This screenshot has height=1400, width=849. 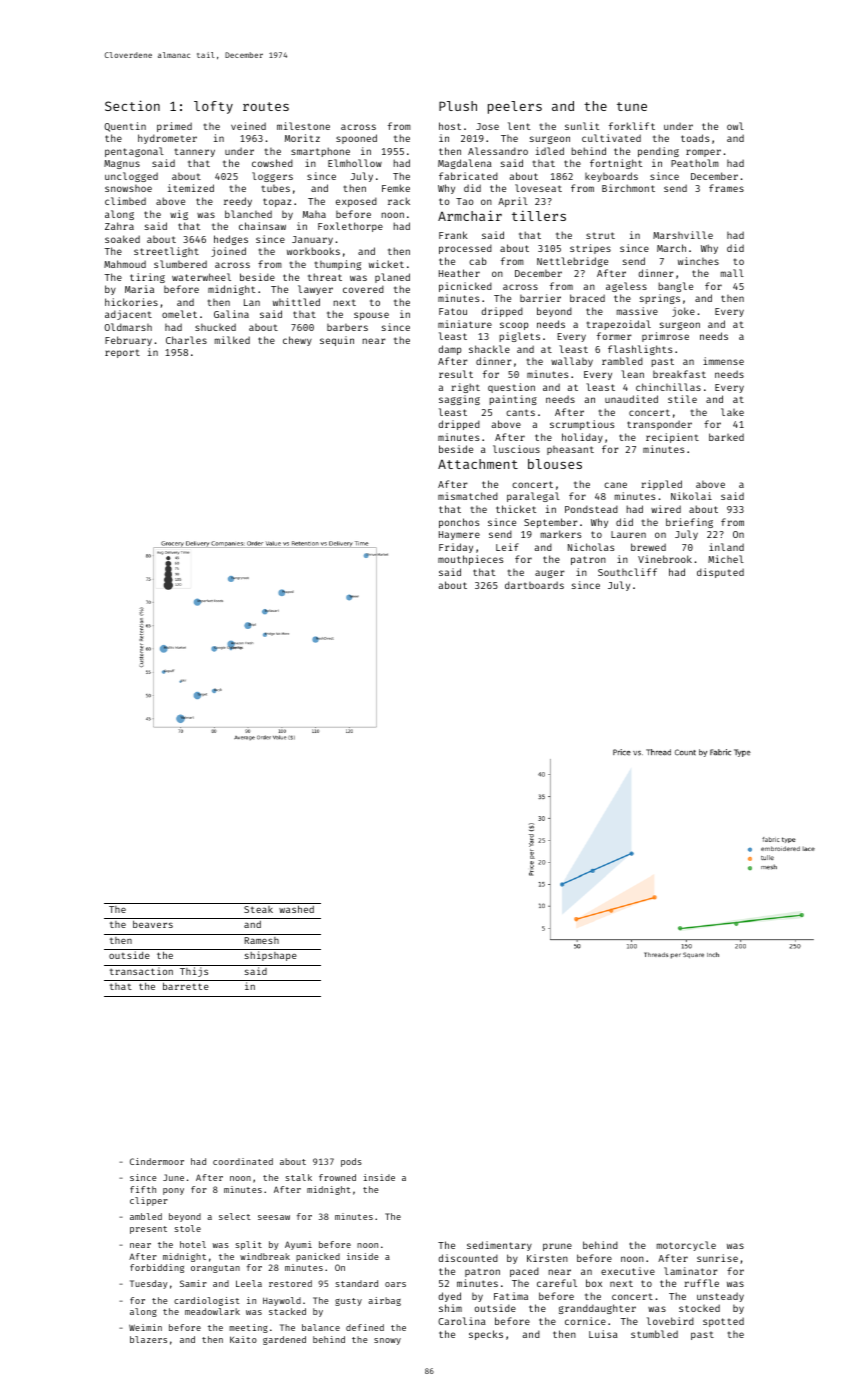 What do you see at coordinates (350, 227) in the screenshot?
I see `Foxlethorpe` at bounding box center [350, 227].
